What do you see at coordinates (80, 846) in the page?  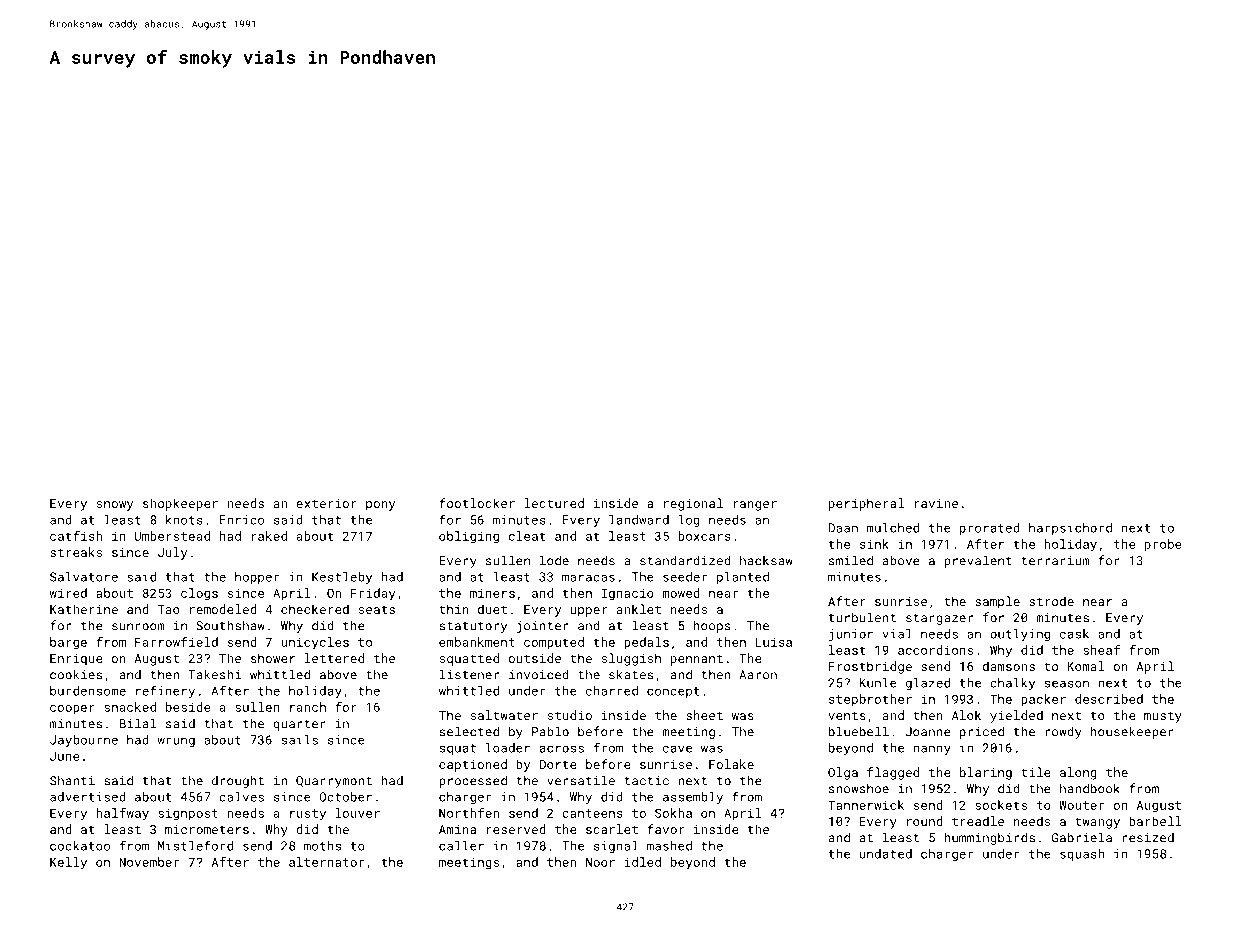 I see `cockatoo` at bounding box center [80, 846].
